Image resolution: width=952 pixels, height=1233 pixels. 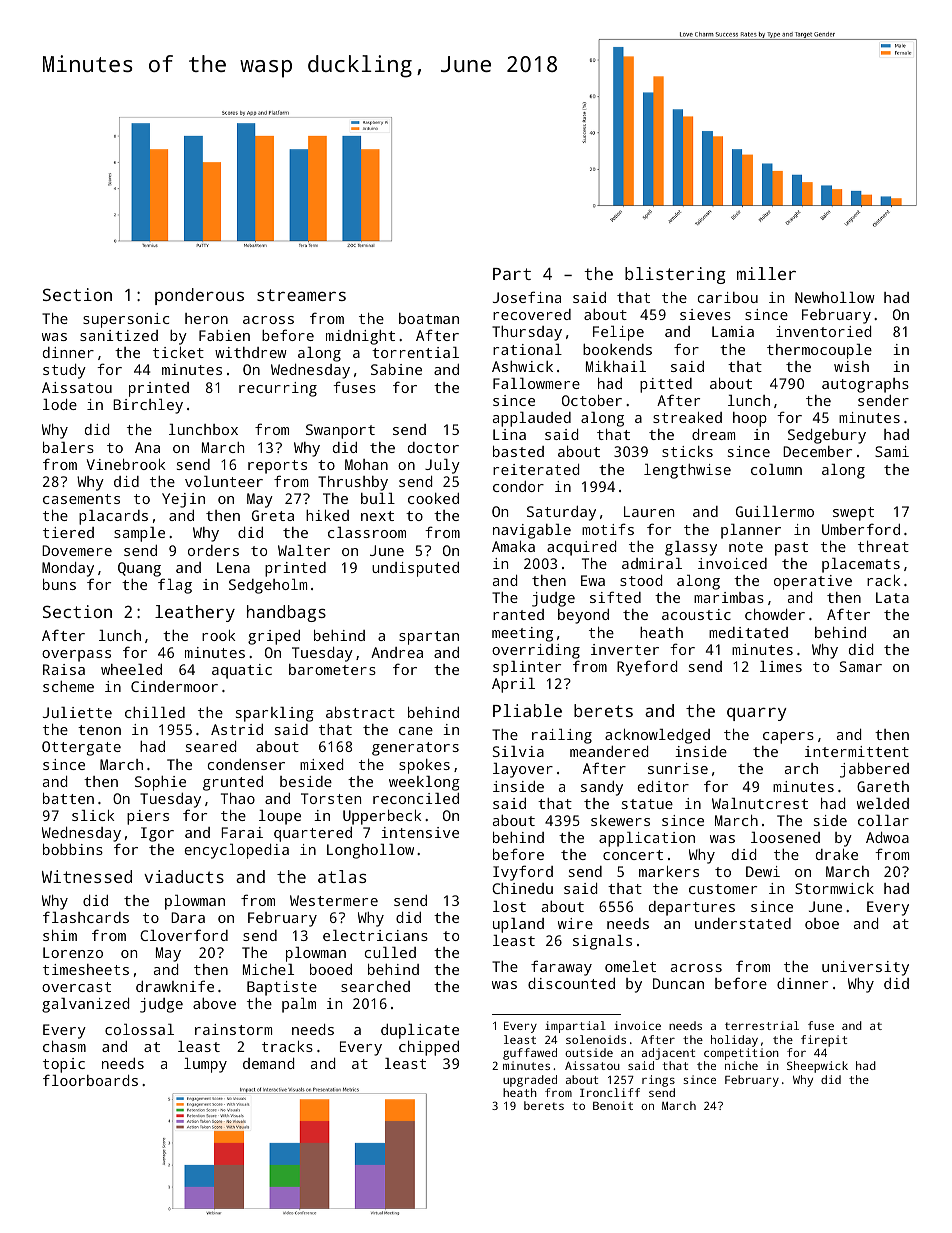 What do you see at coordinates (827, 436) in the screenshot?
I see `Sedgebury` at bounding box center [827, 436].
